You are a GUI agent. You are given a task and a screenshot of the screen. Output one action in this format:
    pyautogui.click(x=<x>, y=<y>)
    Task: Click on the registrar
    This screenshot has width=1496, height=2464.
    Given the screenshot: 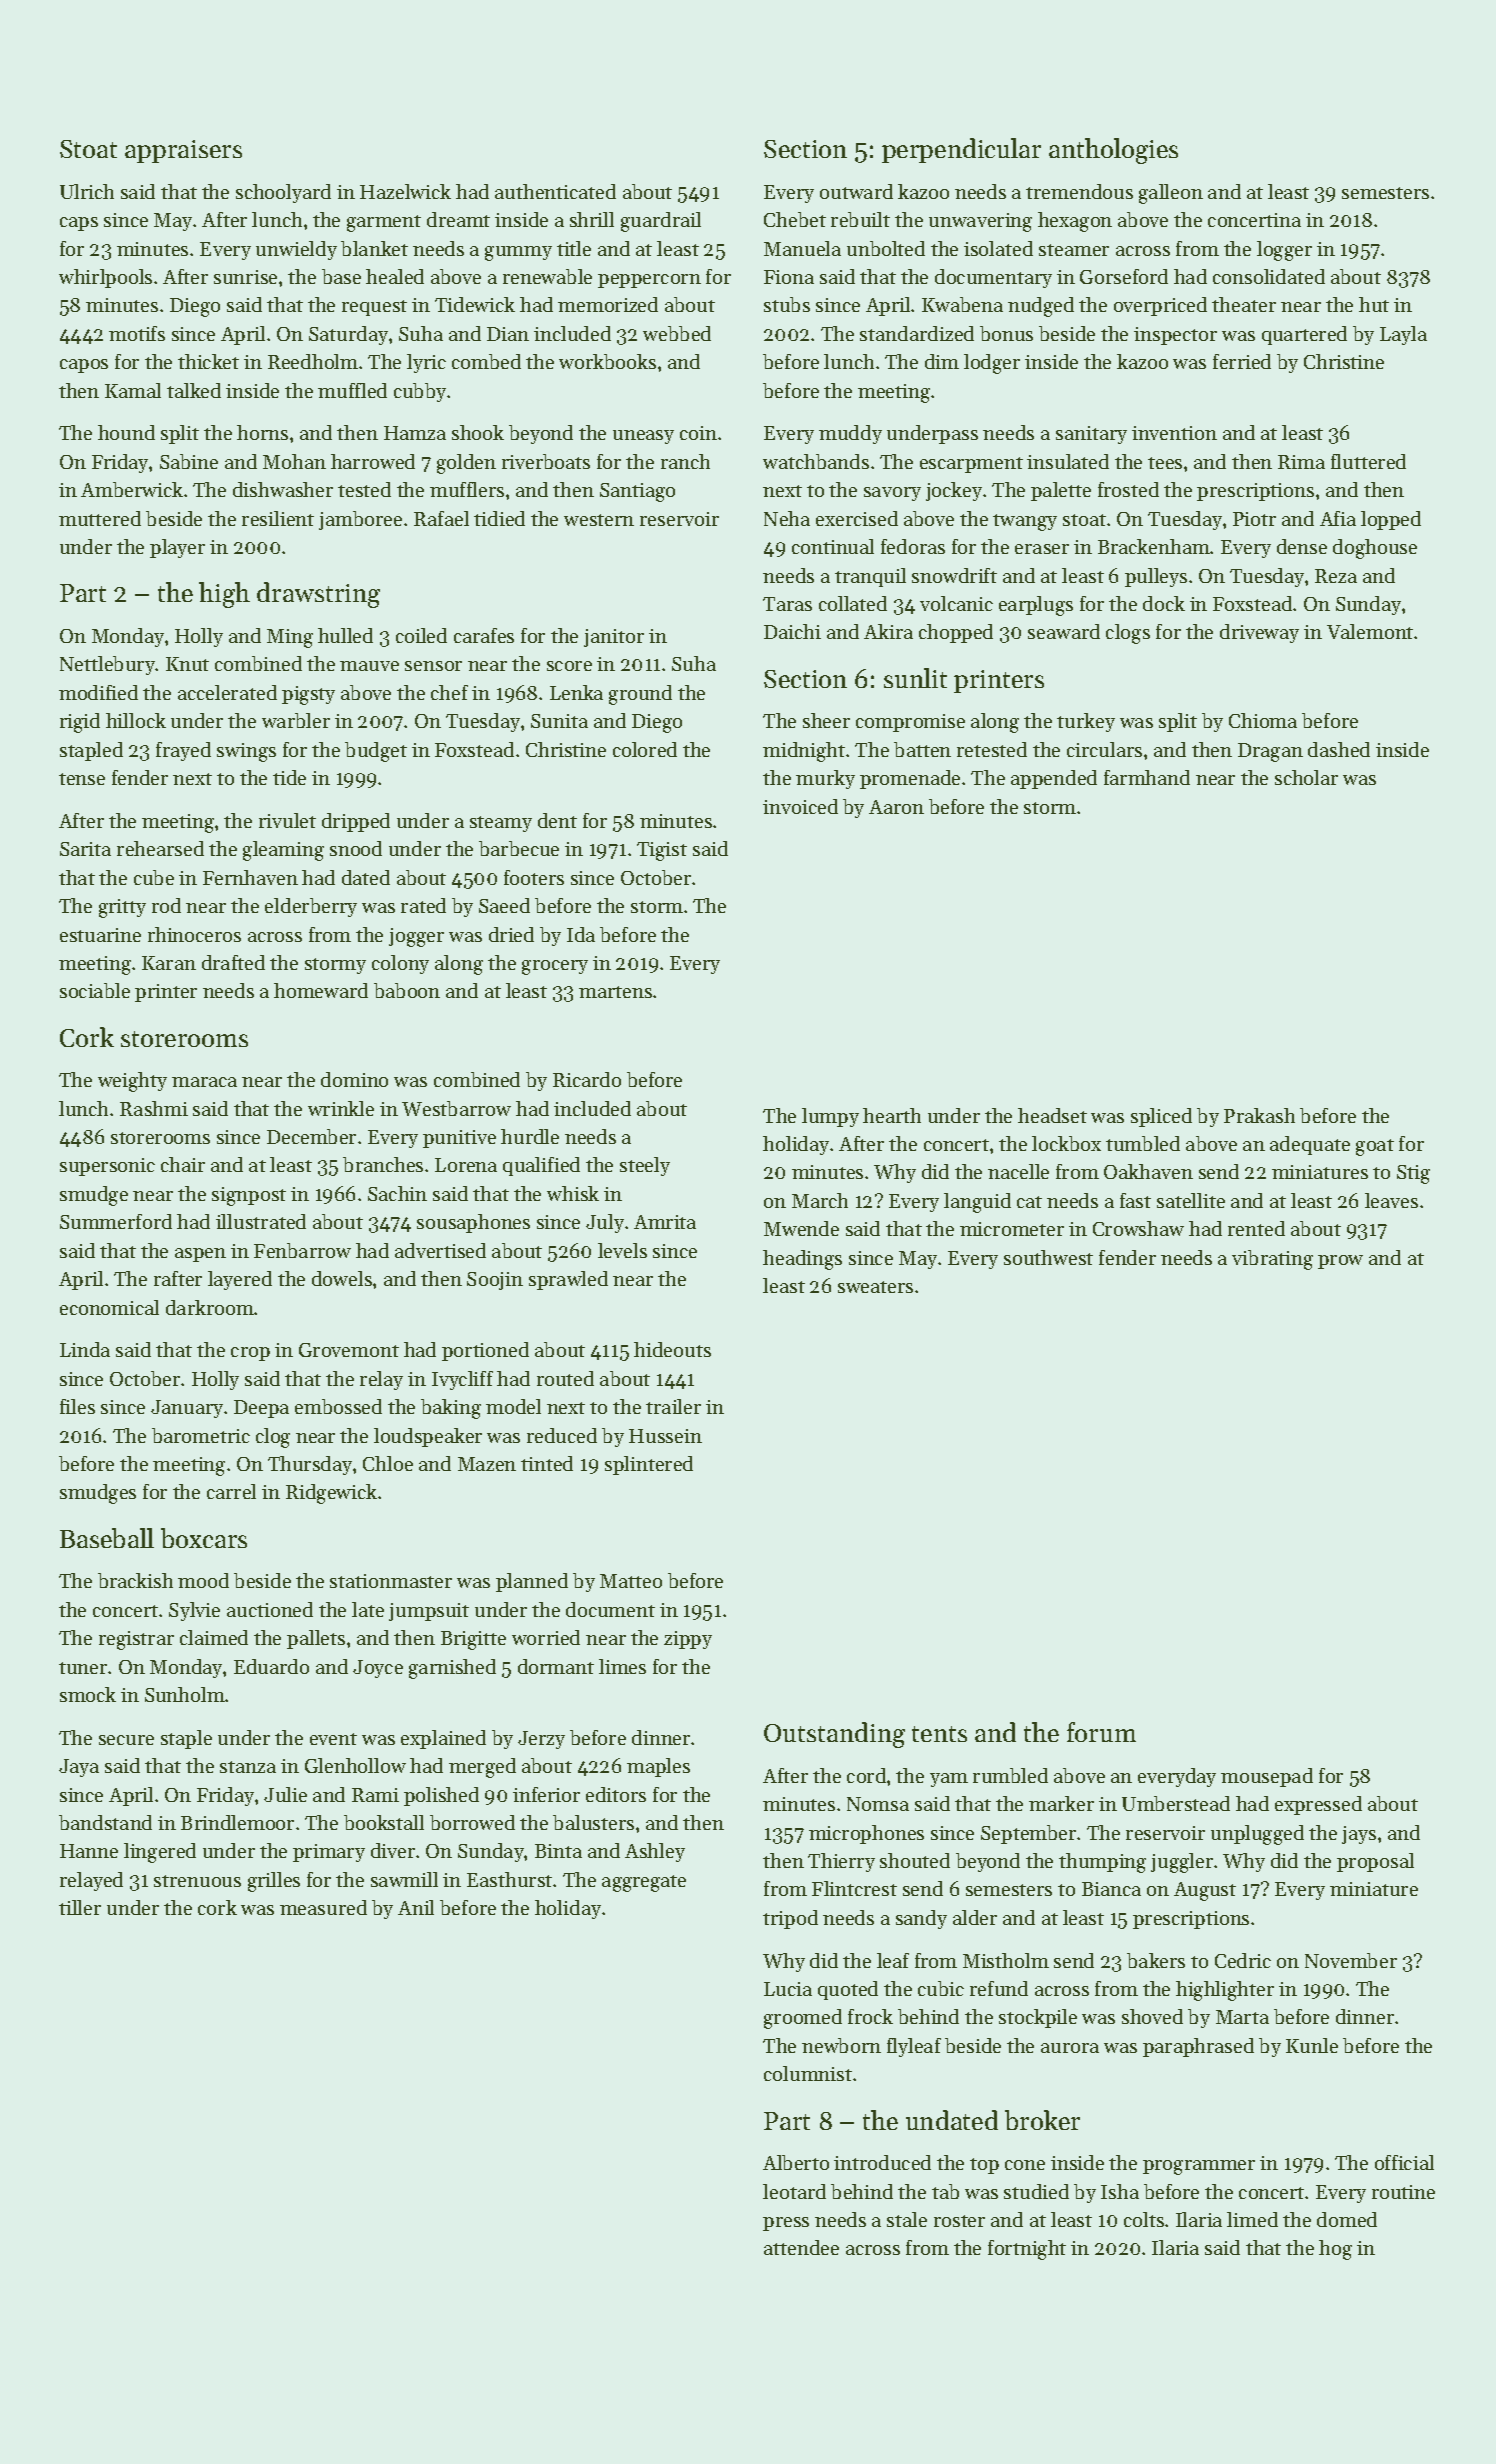 What is the action you would take?
    pyautogui.click(x=136, y=1640)
